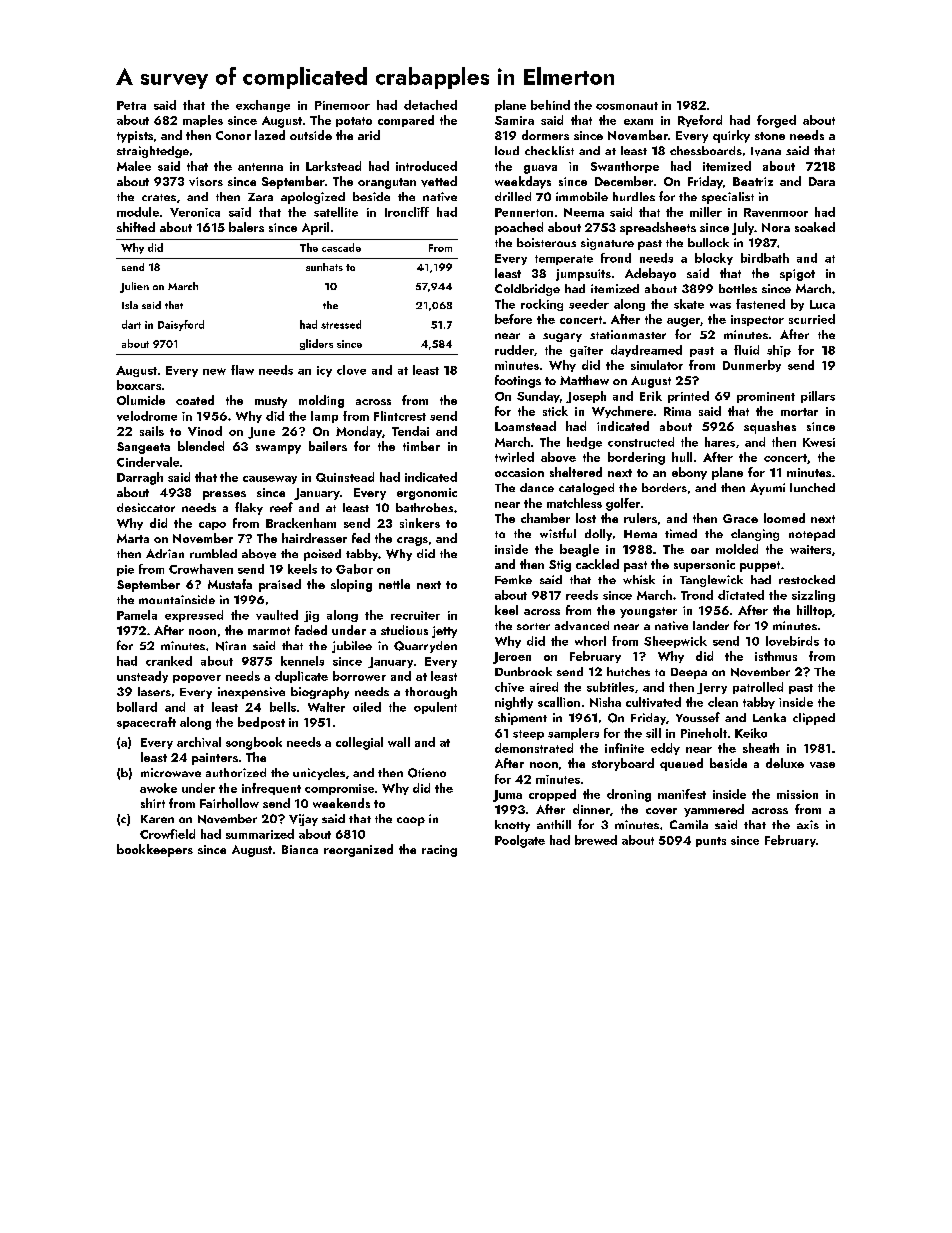 The image size is (952, 1233). What do you see at coordinates (341, 324) in the screenshot?
I see `stressed` at bounding box center [341, 324].
